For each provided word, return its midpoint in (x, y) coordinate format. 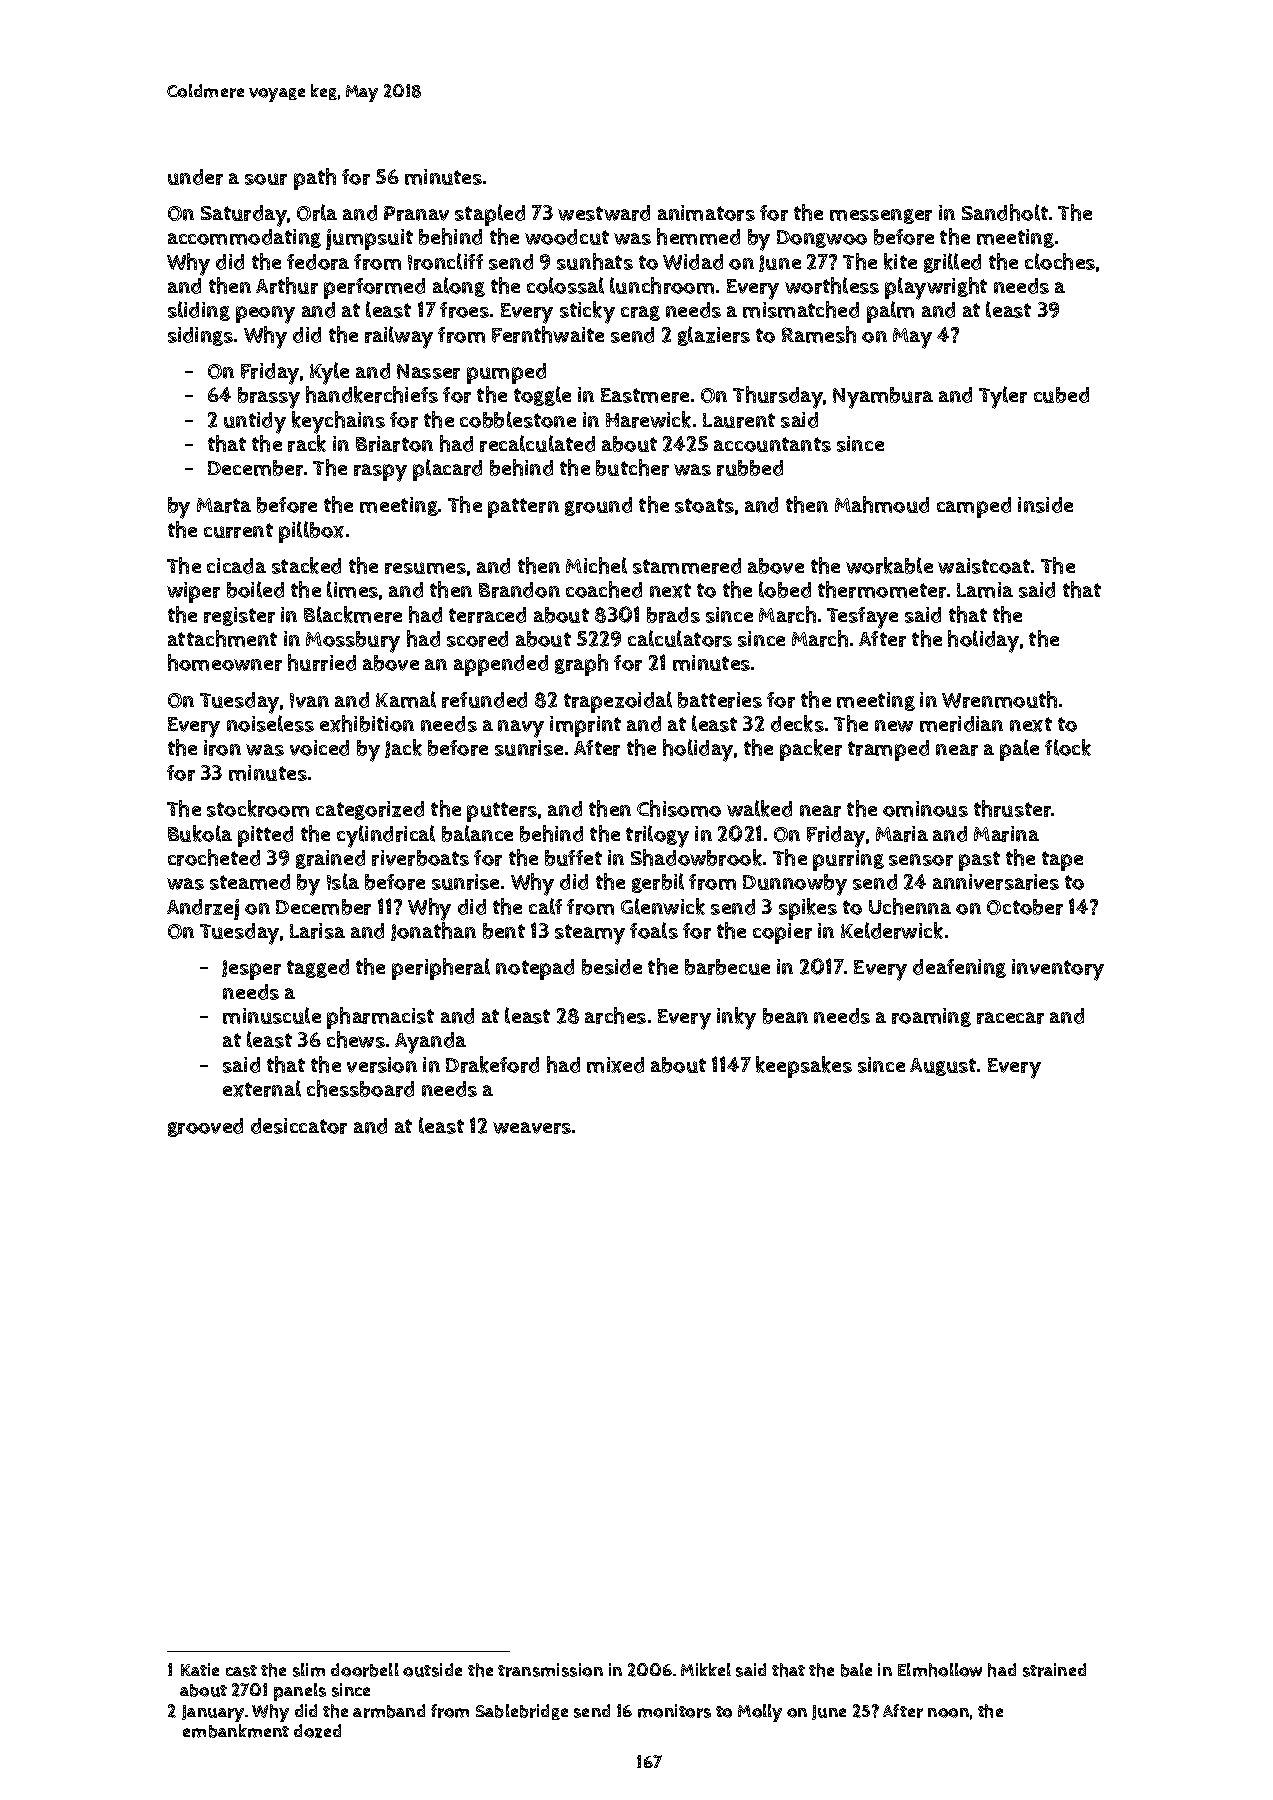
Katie (200, 1669)
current (238, 530)
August (943, 1067)
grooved (205, 1127)
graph (581, 665)
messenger (881, 216)
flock (1068, 747)
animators (706, 213)
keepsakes (804, 1067)
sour (266, 179)
